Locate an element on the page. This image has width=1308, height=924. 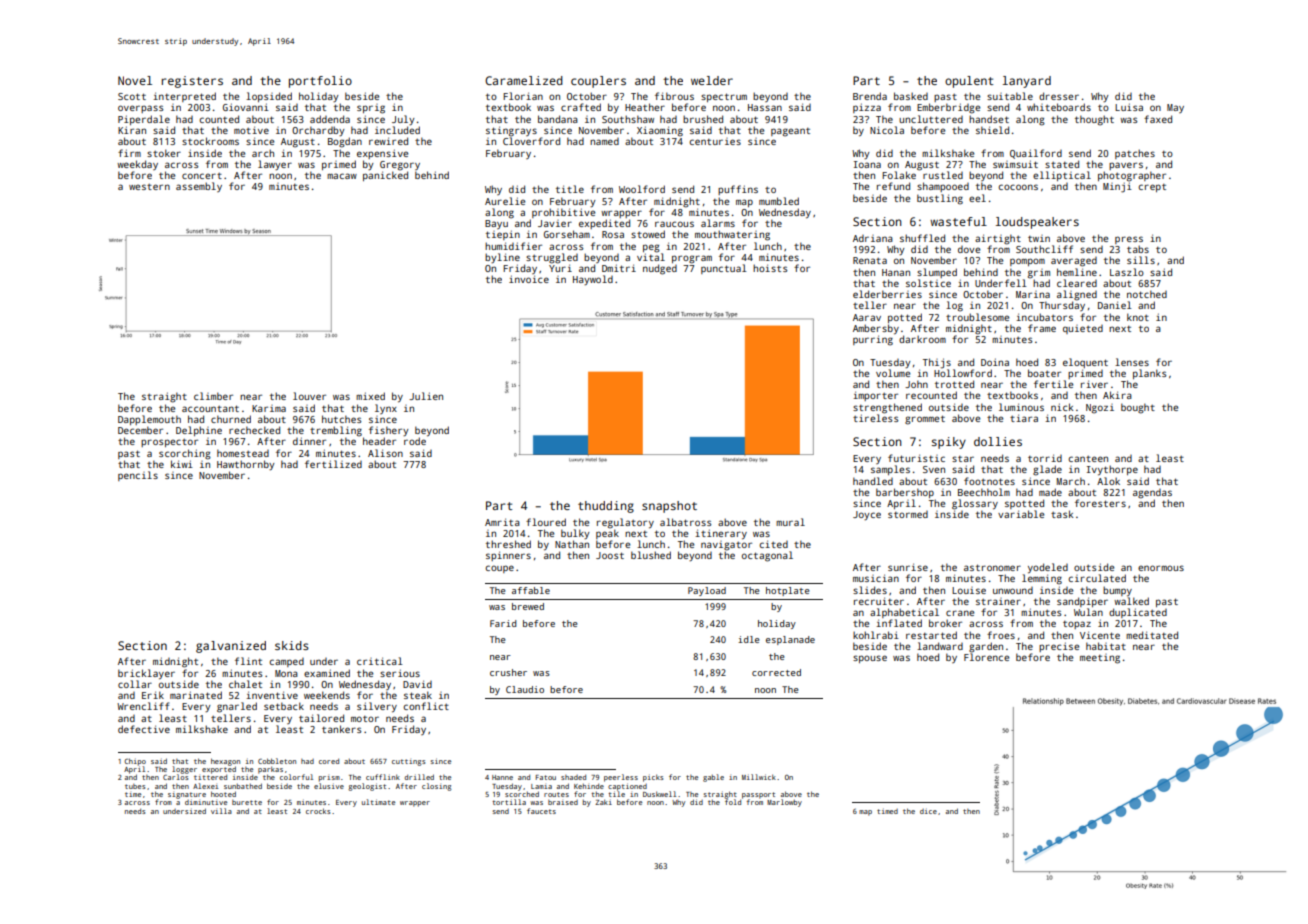
Mona is located at coordinates (286, 673).
